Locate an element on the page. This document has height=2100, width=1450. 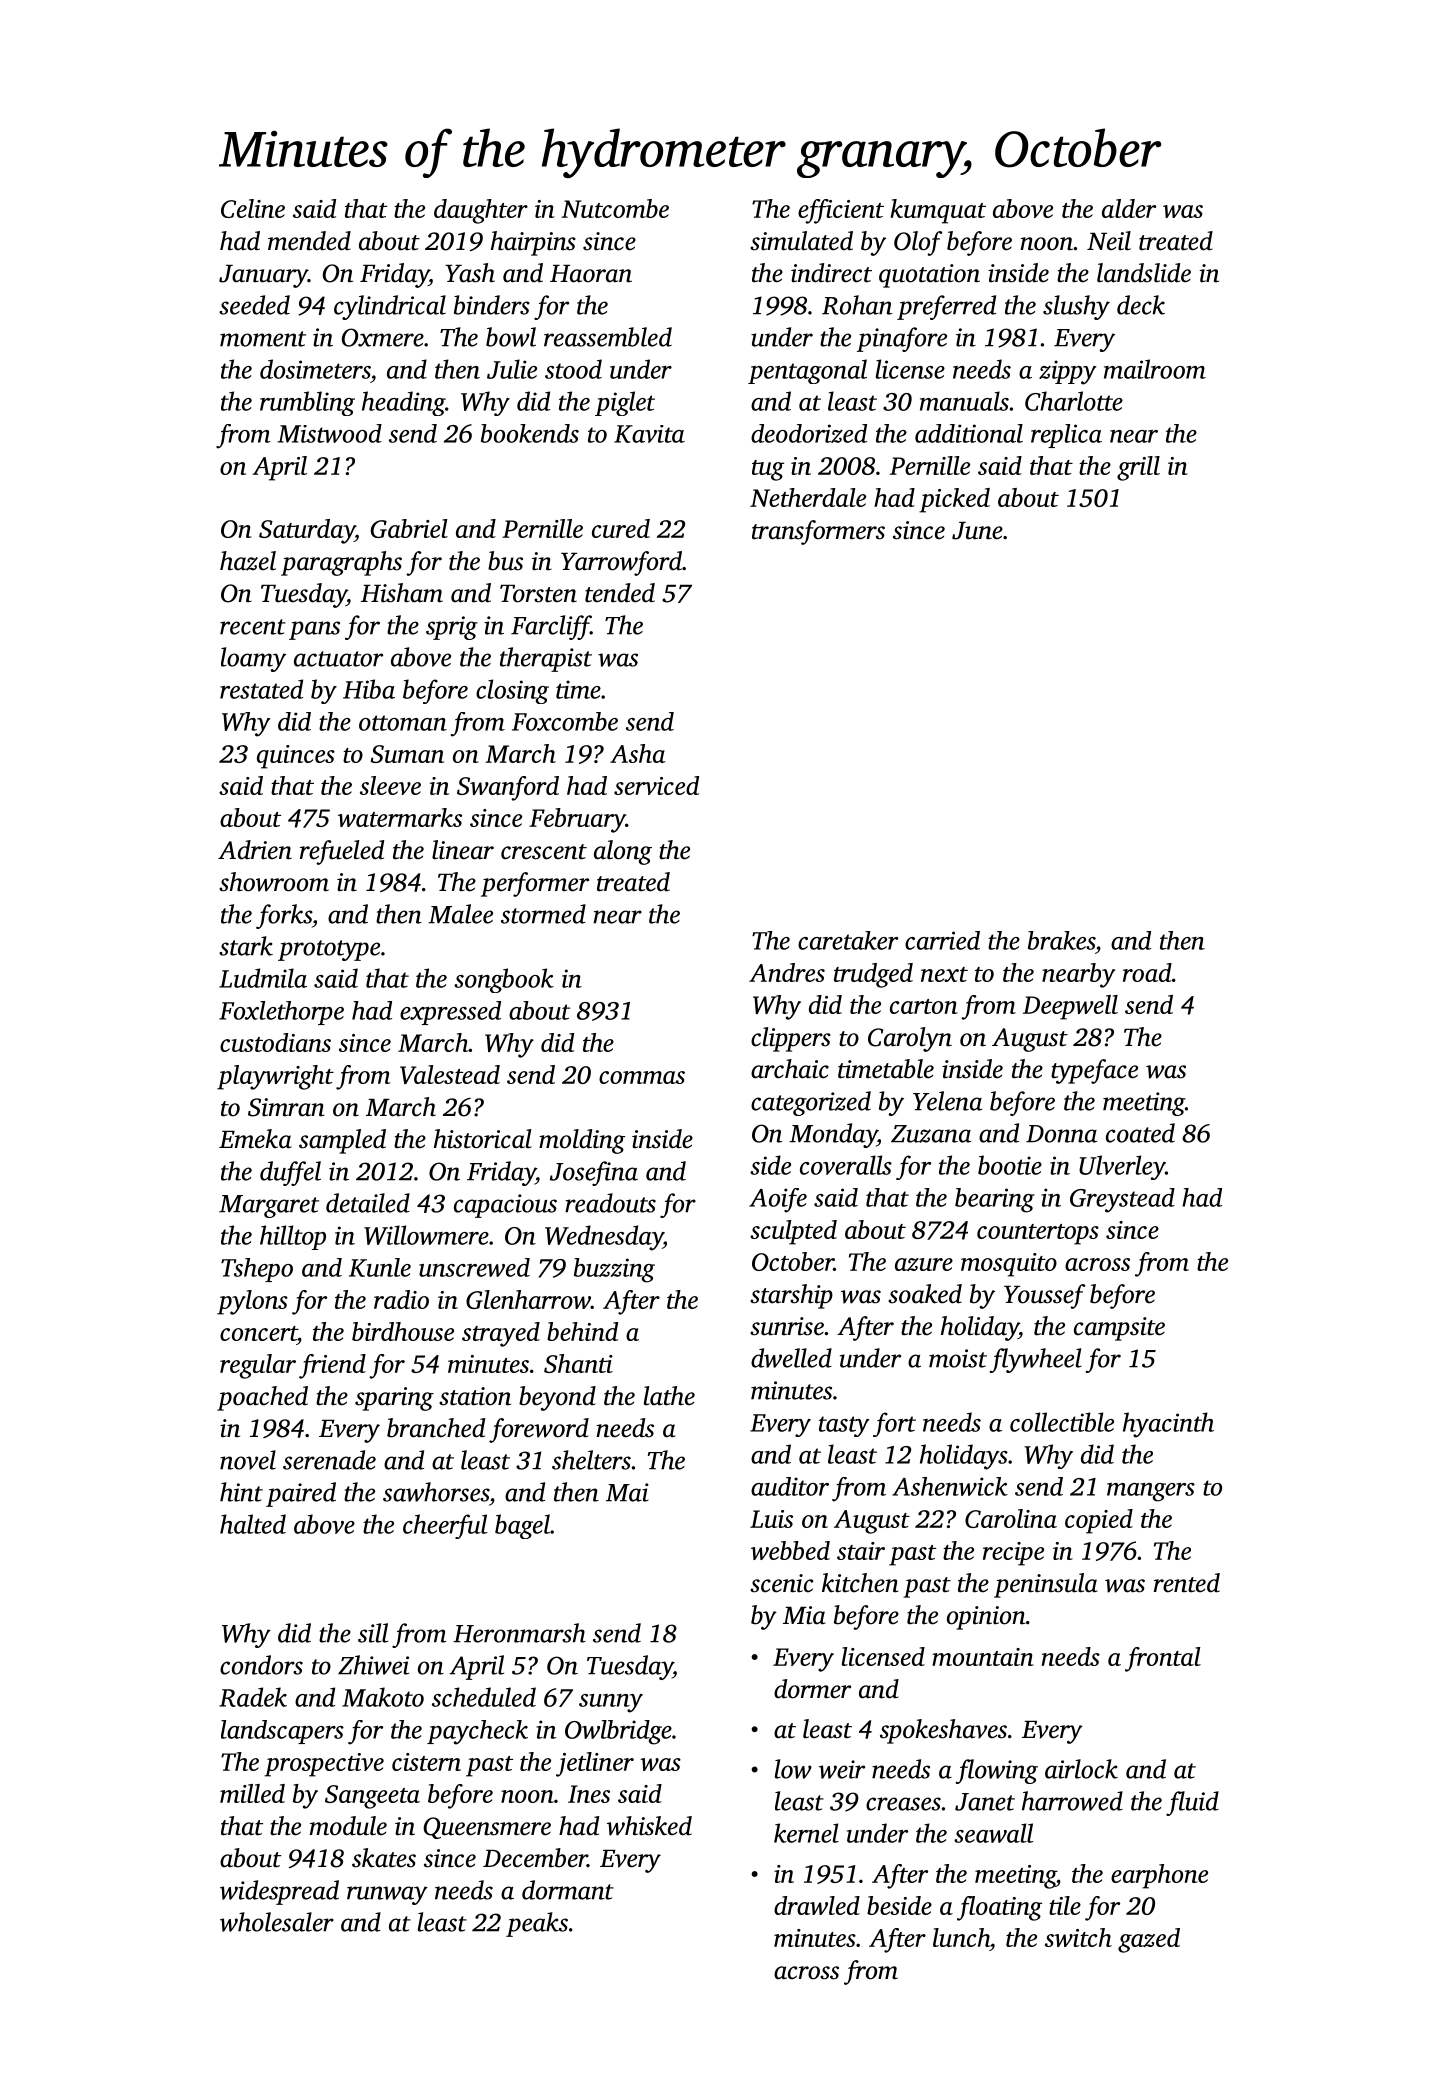
transformers is located at coordinates (818, 532).
